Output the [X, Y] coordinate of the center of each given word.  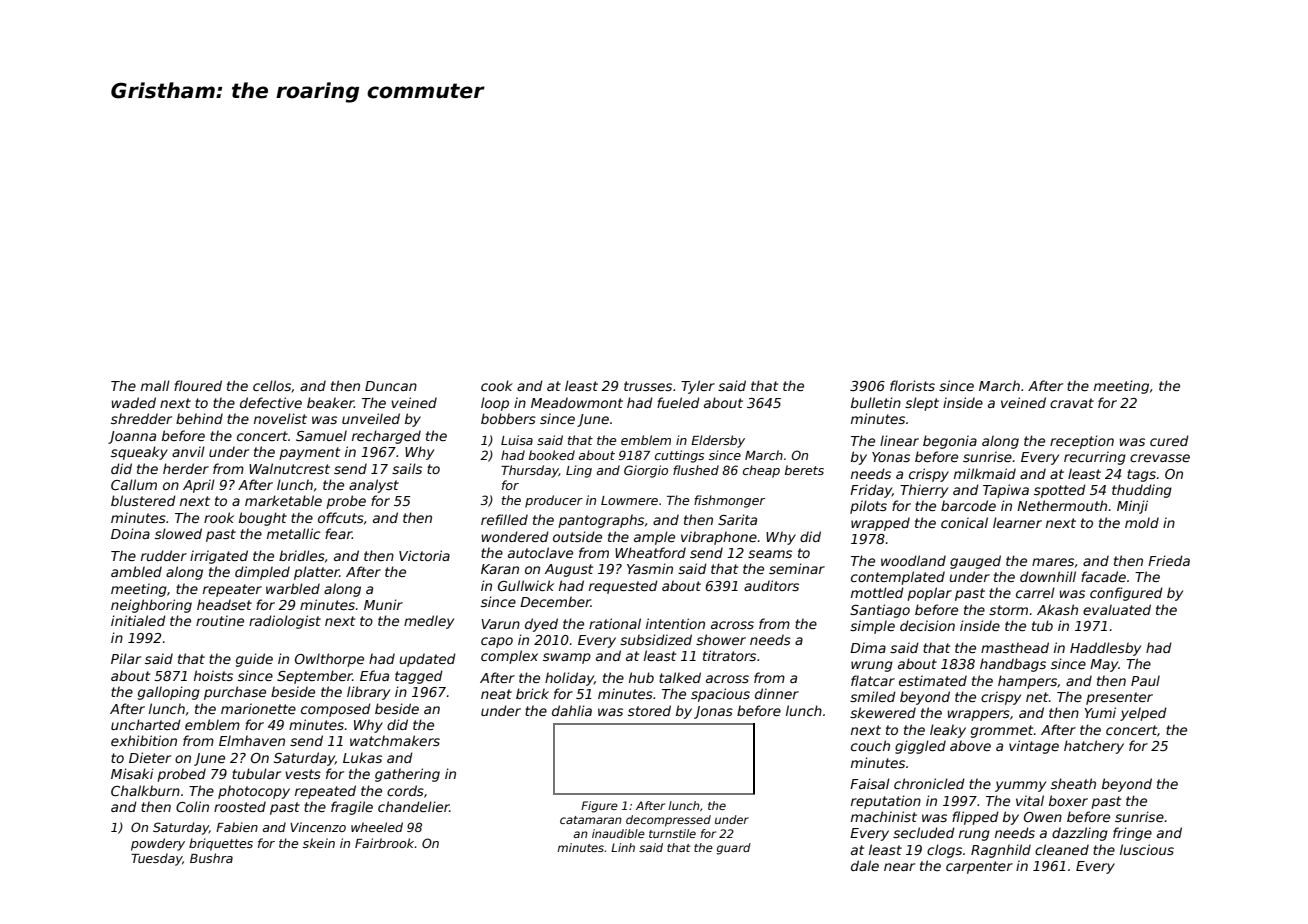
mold [1142, 522]
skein [319, 843]
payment [309, 453]
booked [552, 455]
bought [263, 519]
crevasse [1160, 458]
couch [870, 745]
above [970, 745]
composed [336, 710]
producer [554, 501]
